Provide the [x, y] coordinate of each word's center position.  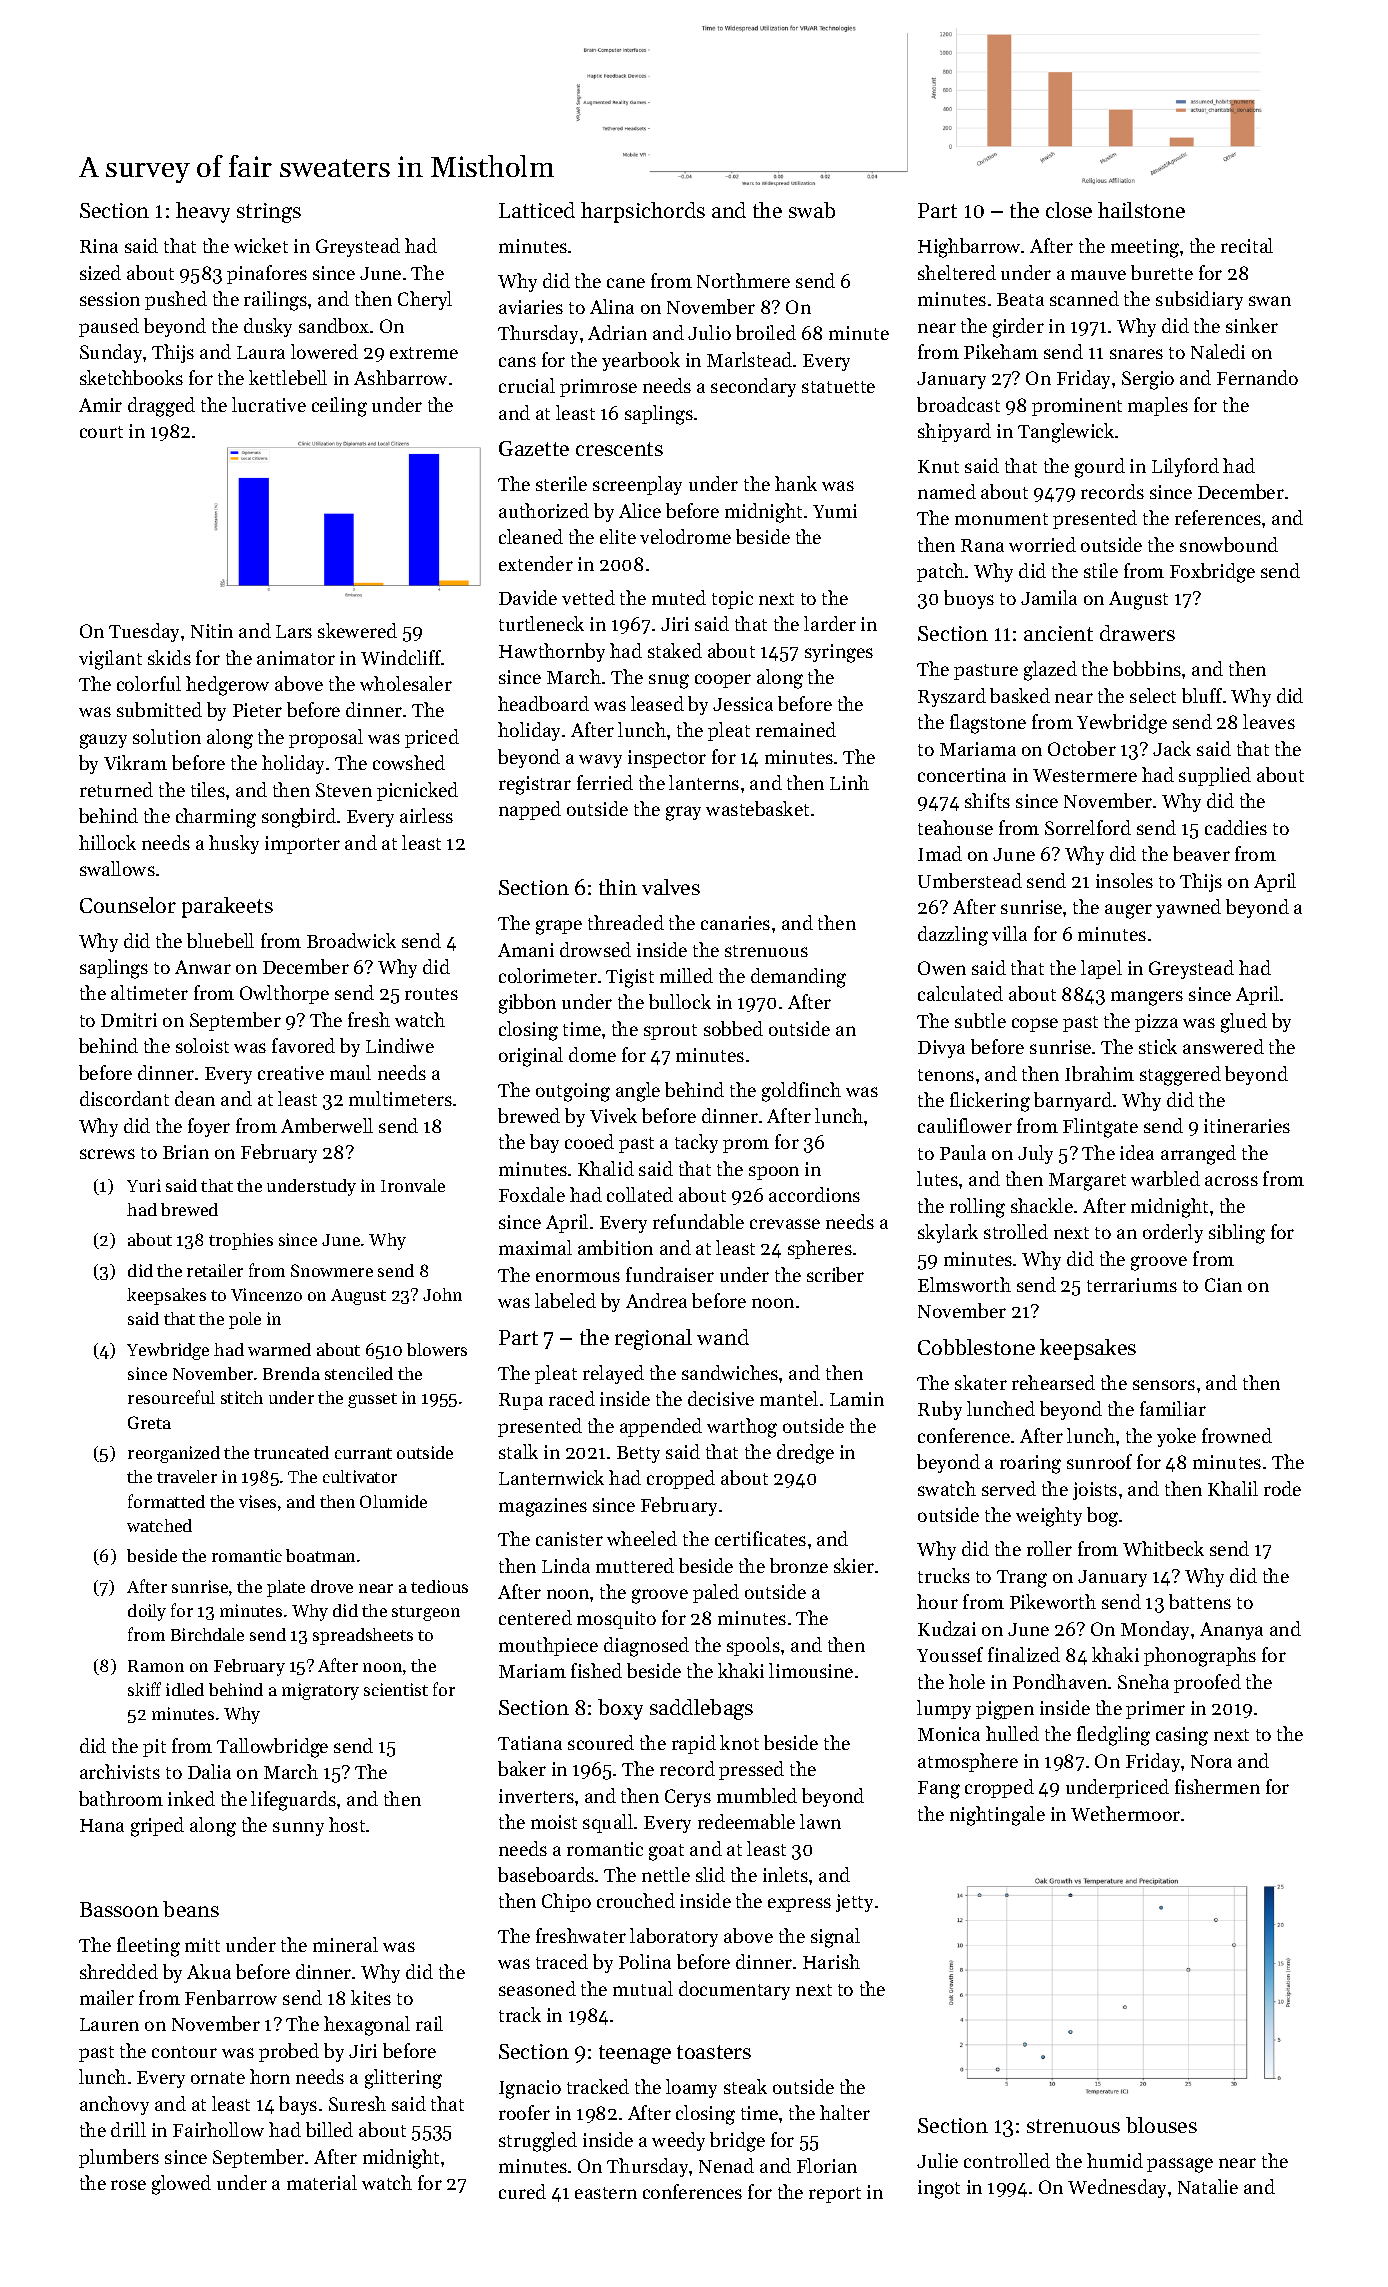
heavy [203, 212]
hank [796, 483]
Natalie [1208, 2186]
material [322, 2182]
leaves [1269, 721]
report [835, 2195]
